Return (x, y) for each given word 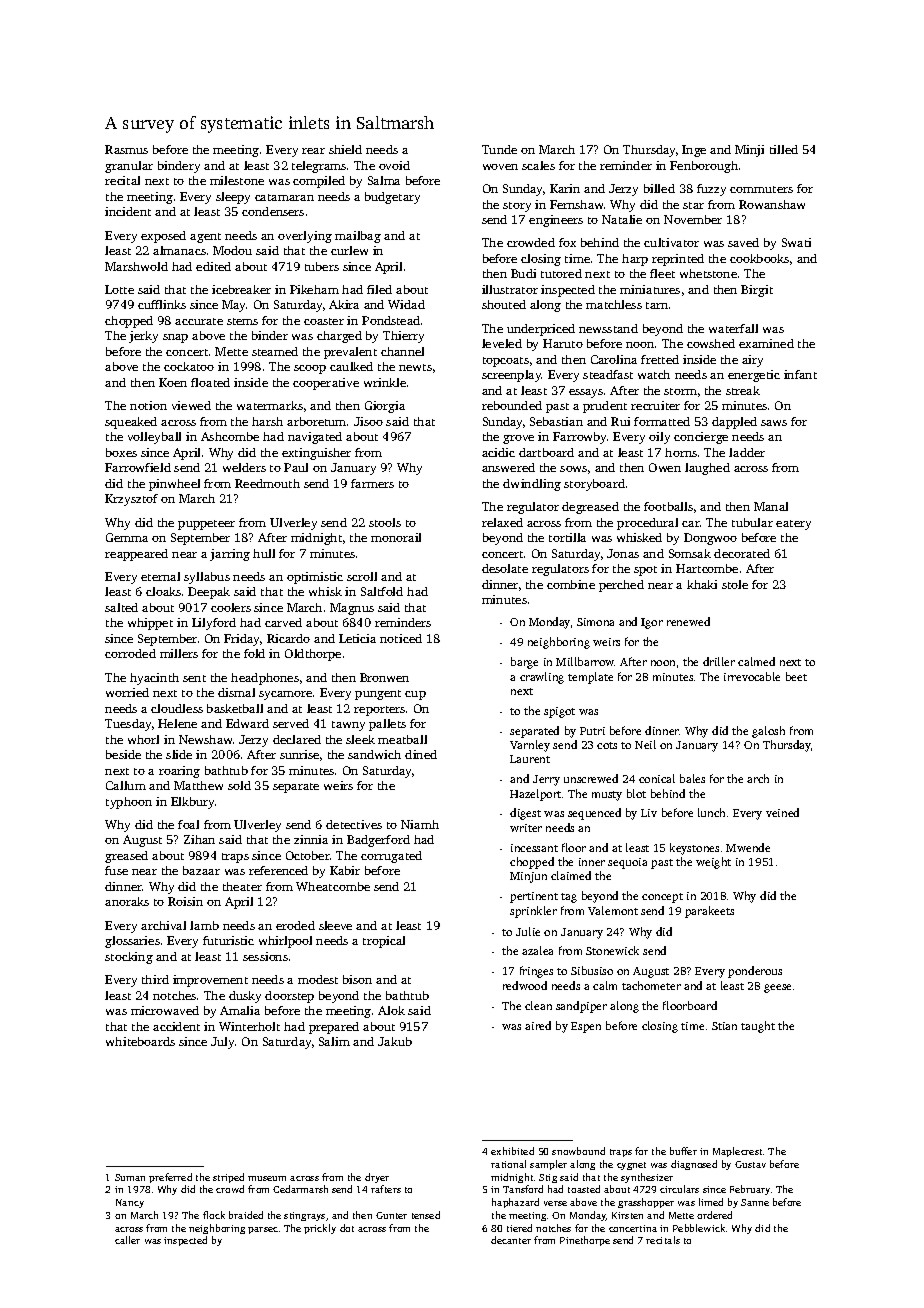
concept (662, 898)
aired (538, 1025)
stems (242, 321)
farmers (372, 483)
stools (385, 522)
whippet (150, 624)
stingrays (304, 1216)
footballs (668, 506)
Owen (665, 467)
